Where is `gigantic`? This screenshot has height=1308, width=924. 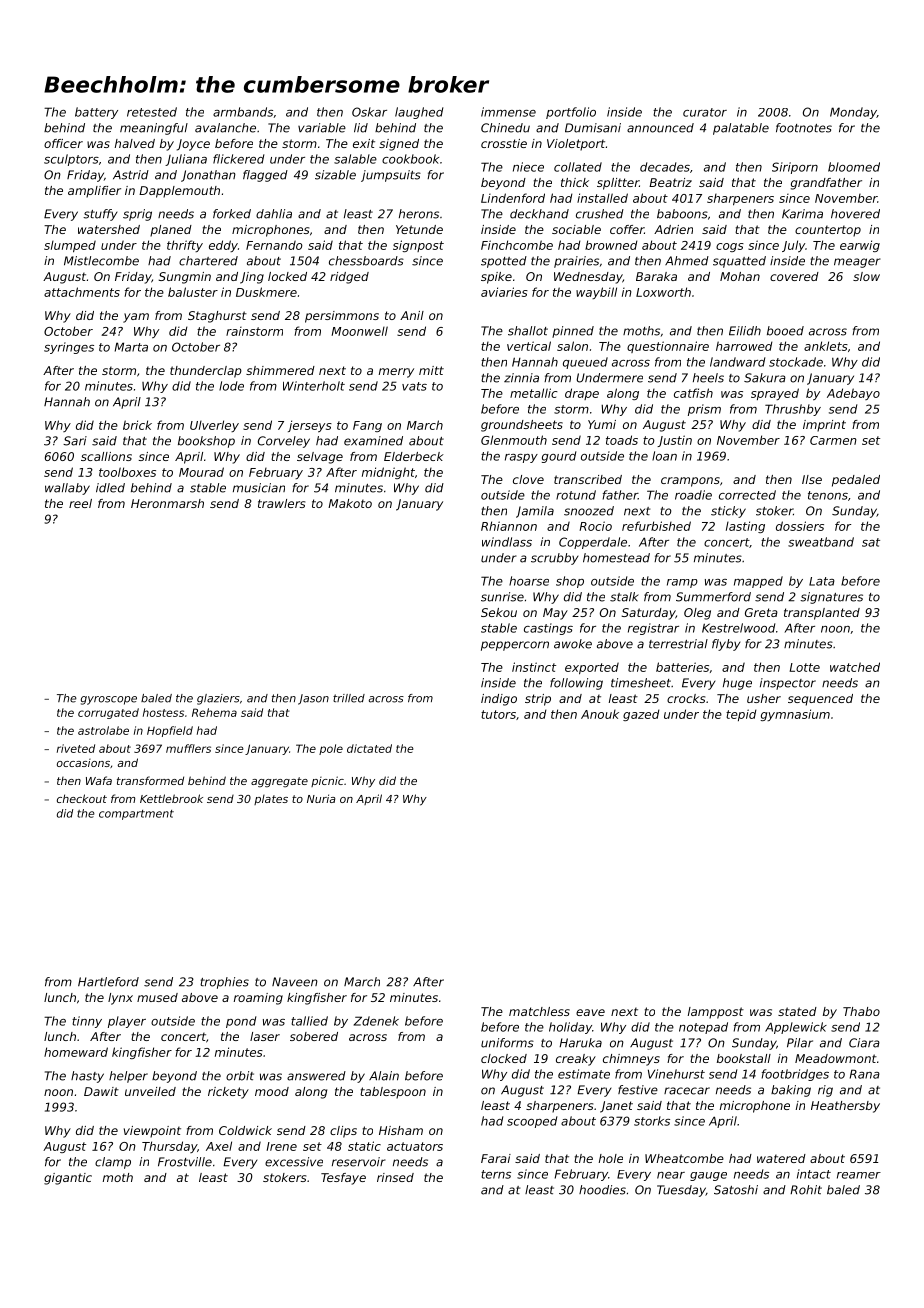 gigantic is located at coordinates (68, 1179).
